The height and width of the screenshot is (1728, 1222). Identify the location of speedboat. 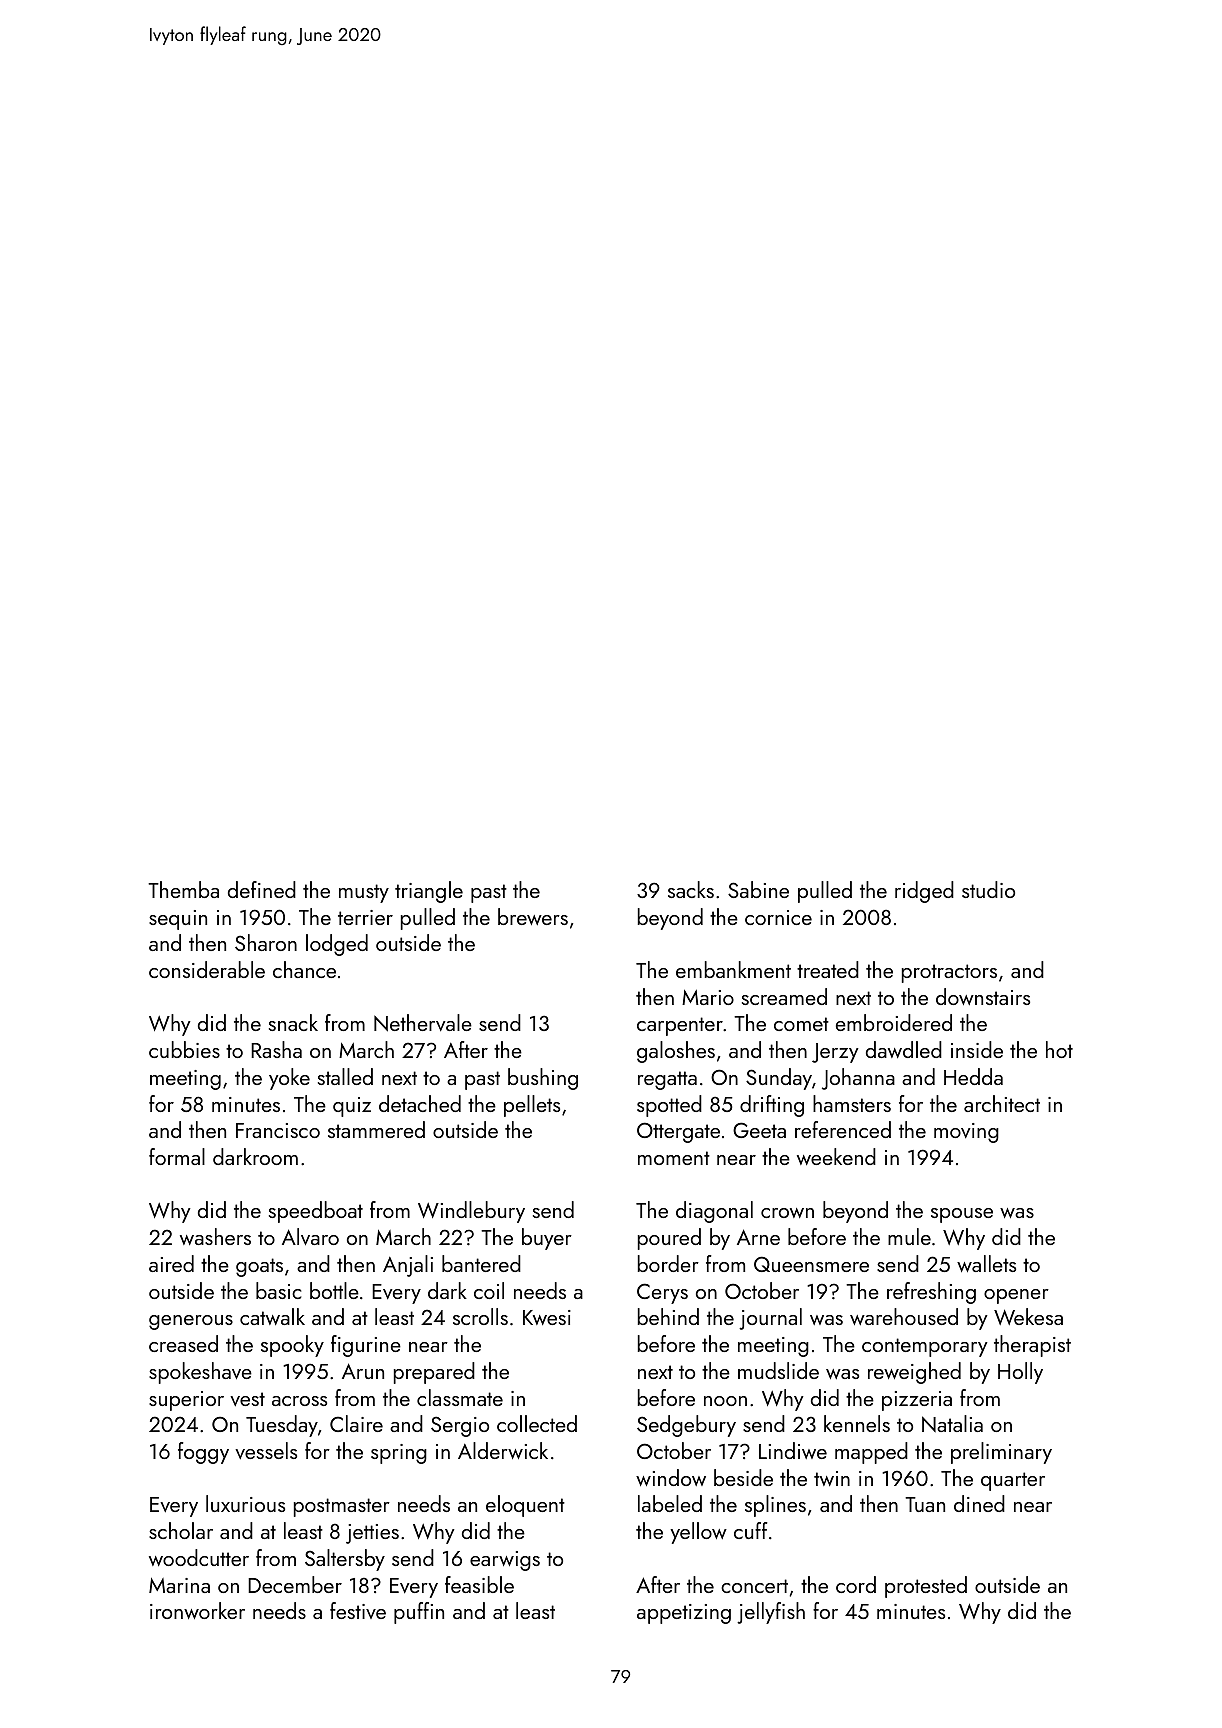
(316, 1212).
